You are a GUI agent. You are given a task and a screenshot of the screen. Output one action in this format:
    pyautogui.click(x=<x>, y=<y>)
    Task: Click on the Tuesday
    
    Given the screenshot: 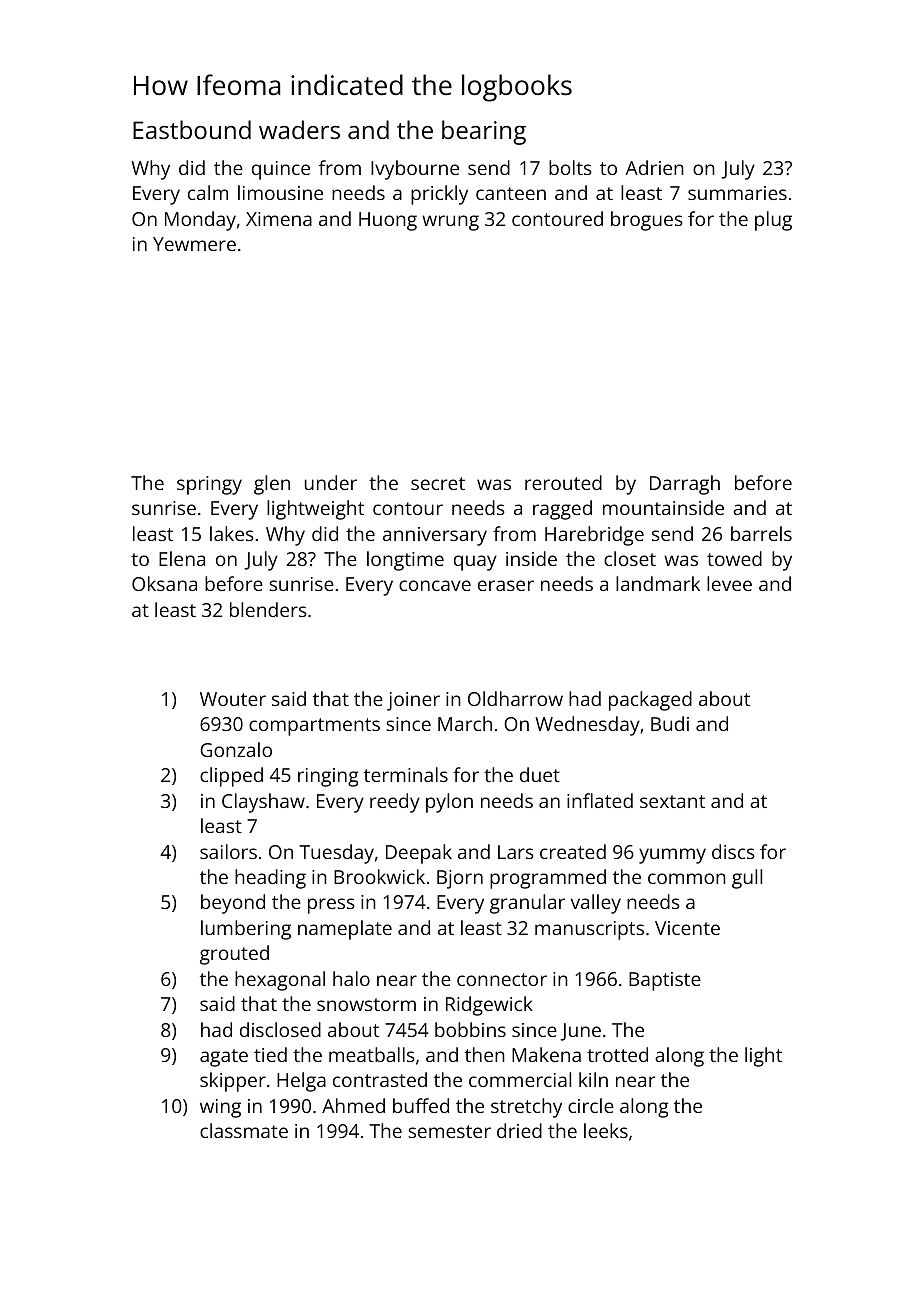 What is the action you would take?
    pyautogui.click(x=337, y=854)
